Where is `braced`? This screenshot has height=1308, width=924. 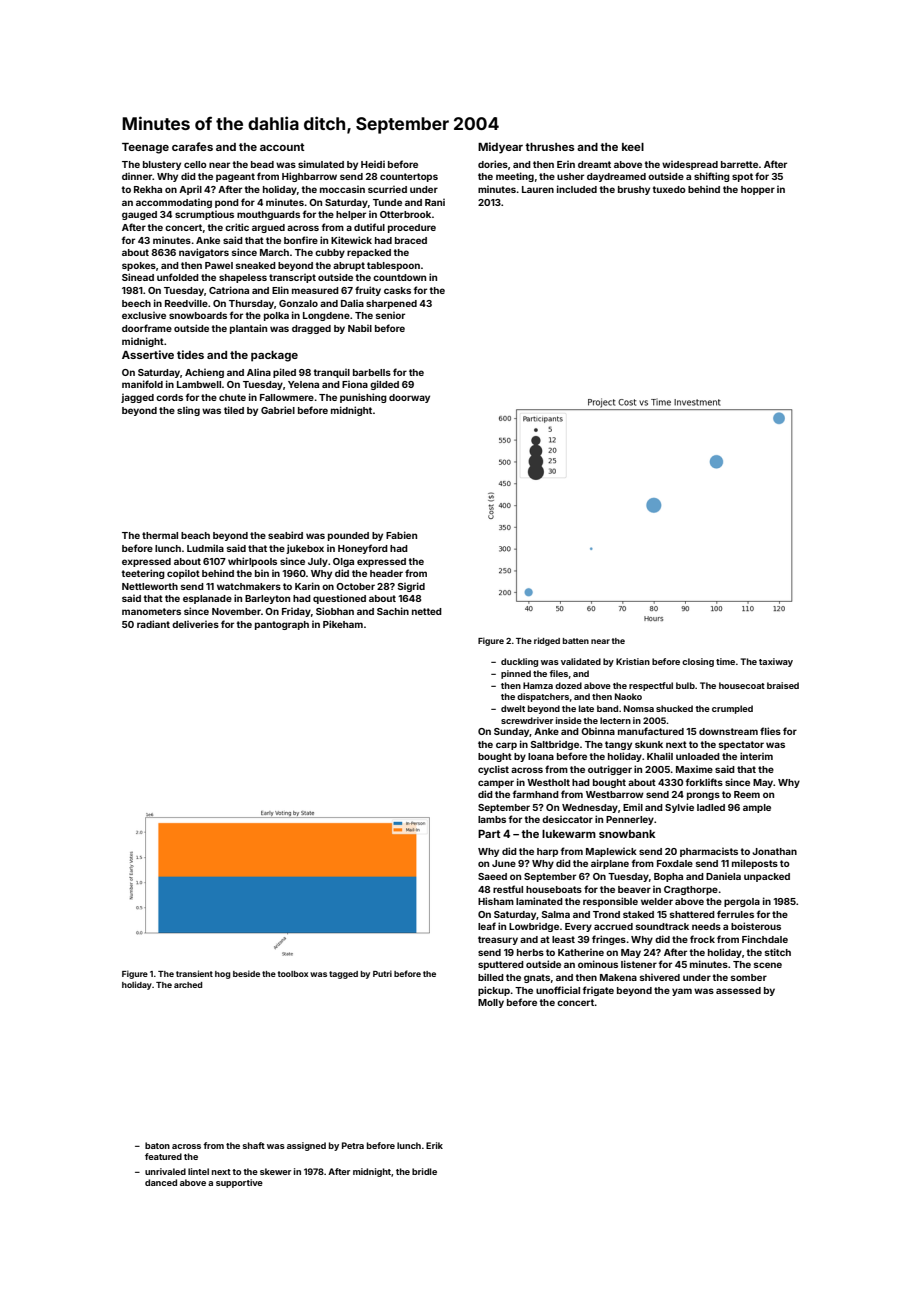
braced is located at coordinates (411, 240).
